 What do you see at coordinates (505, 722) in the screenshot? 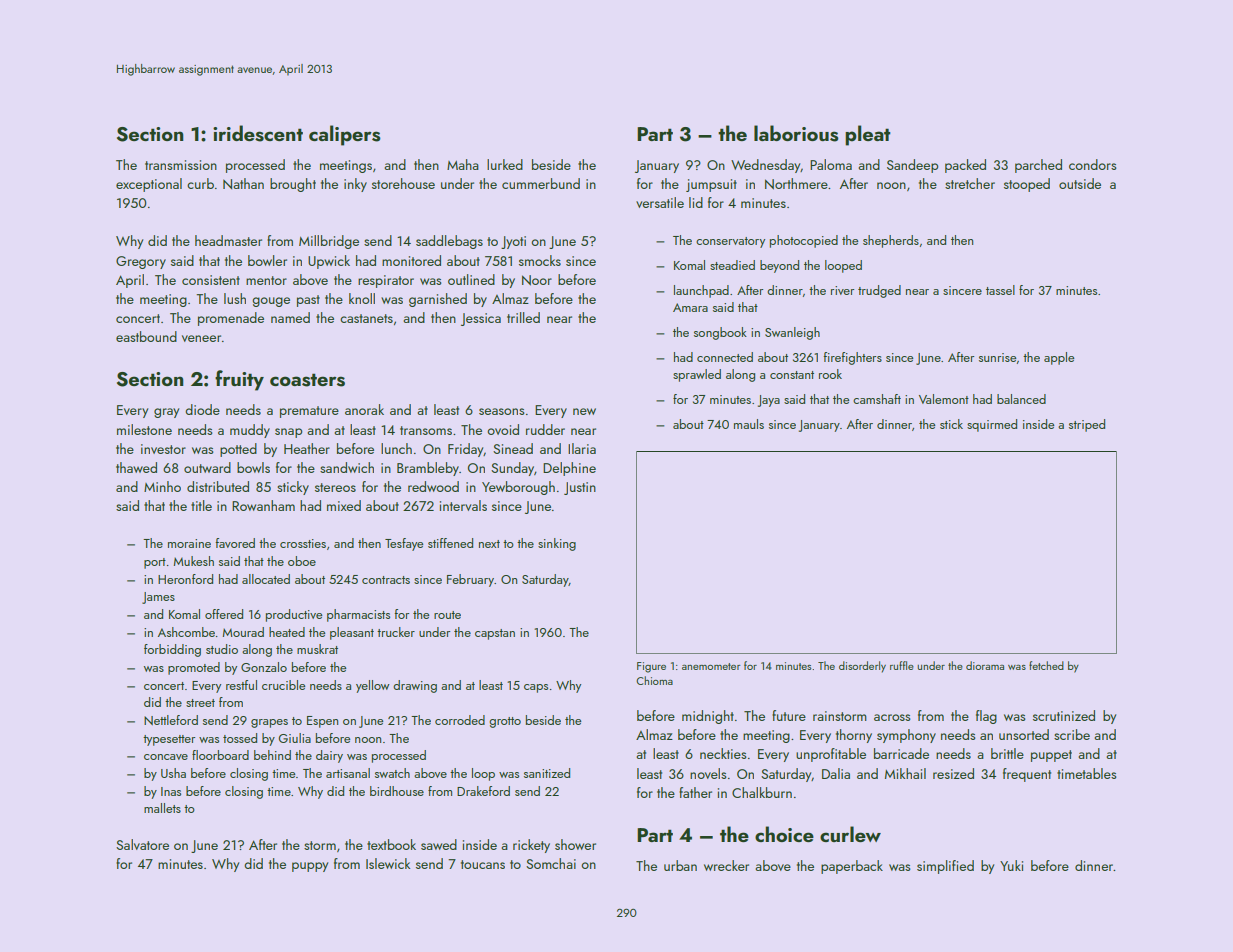
I see `grotto` at bounding box center [505, 722].
